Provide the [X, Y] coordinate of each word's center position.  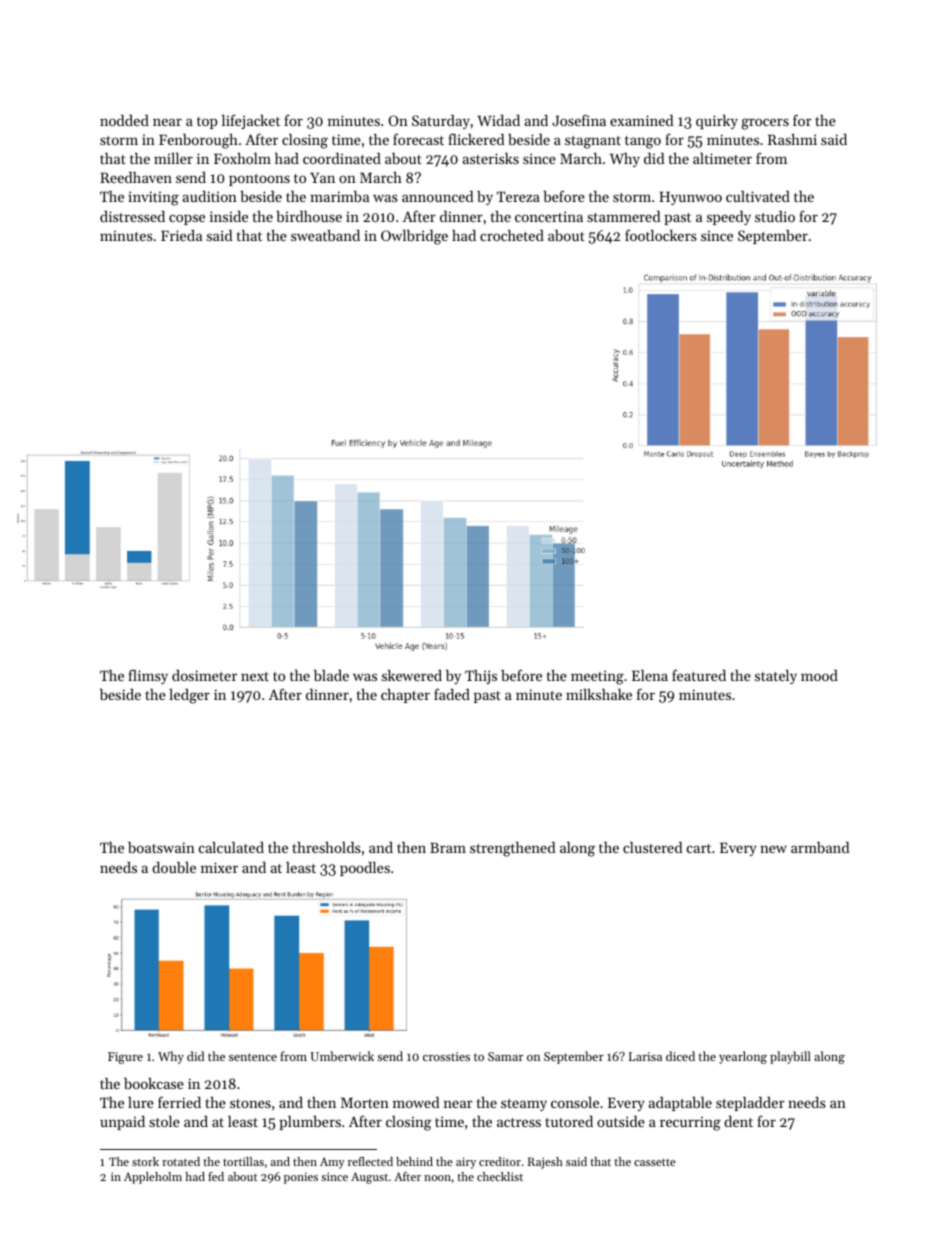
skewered [412, 675]
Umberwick [342, 1056]
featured [699, 675]
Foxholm [242, 158]
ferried [179, 1102]
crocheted [512, 235]
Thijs [481, 677]
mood [819, 675]
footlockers [661, 235]
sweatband [325, 235]
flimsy [148, 676]
